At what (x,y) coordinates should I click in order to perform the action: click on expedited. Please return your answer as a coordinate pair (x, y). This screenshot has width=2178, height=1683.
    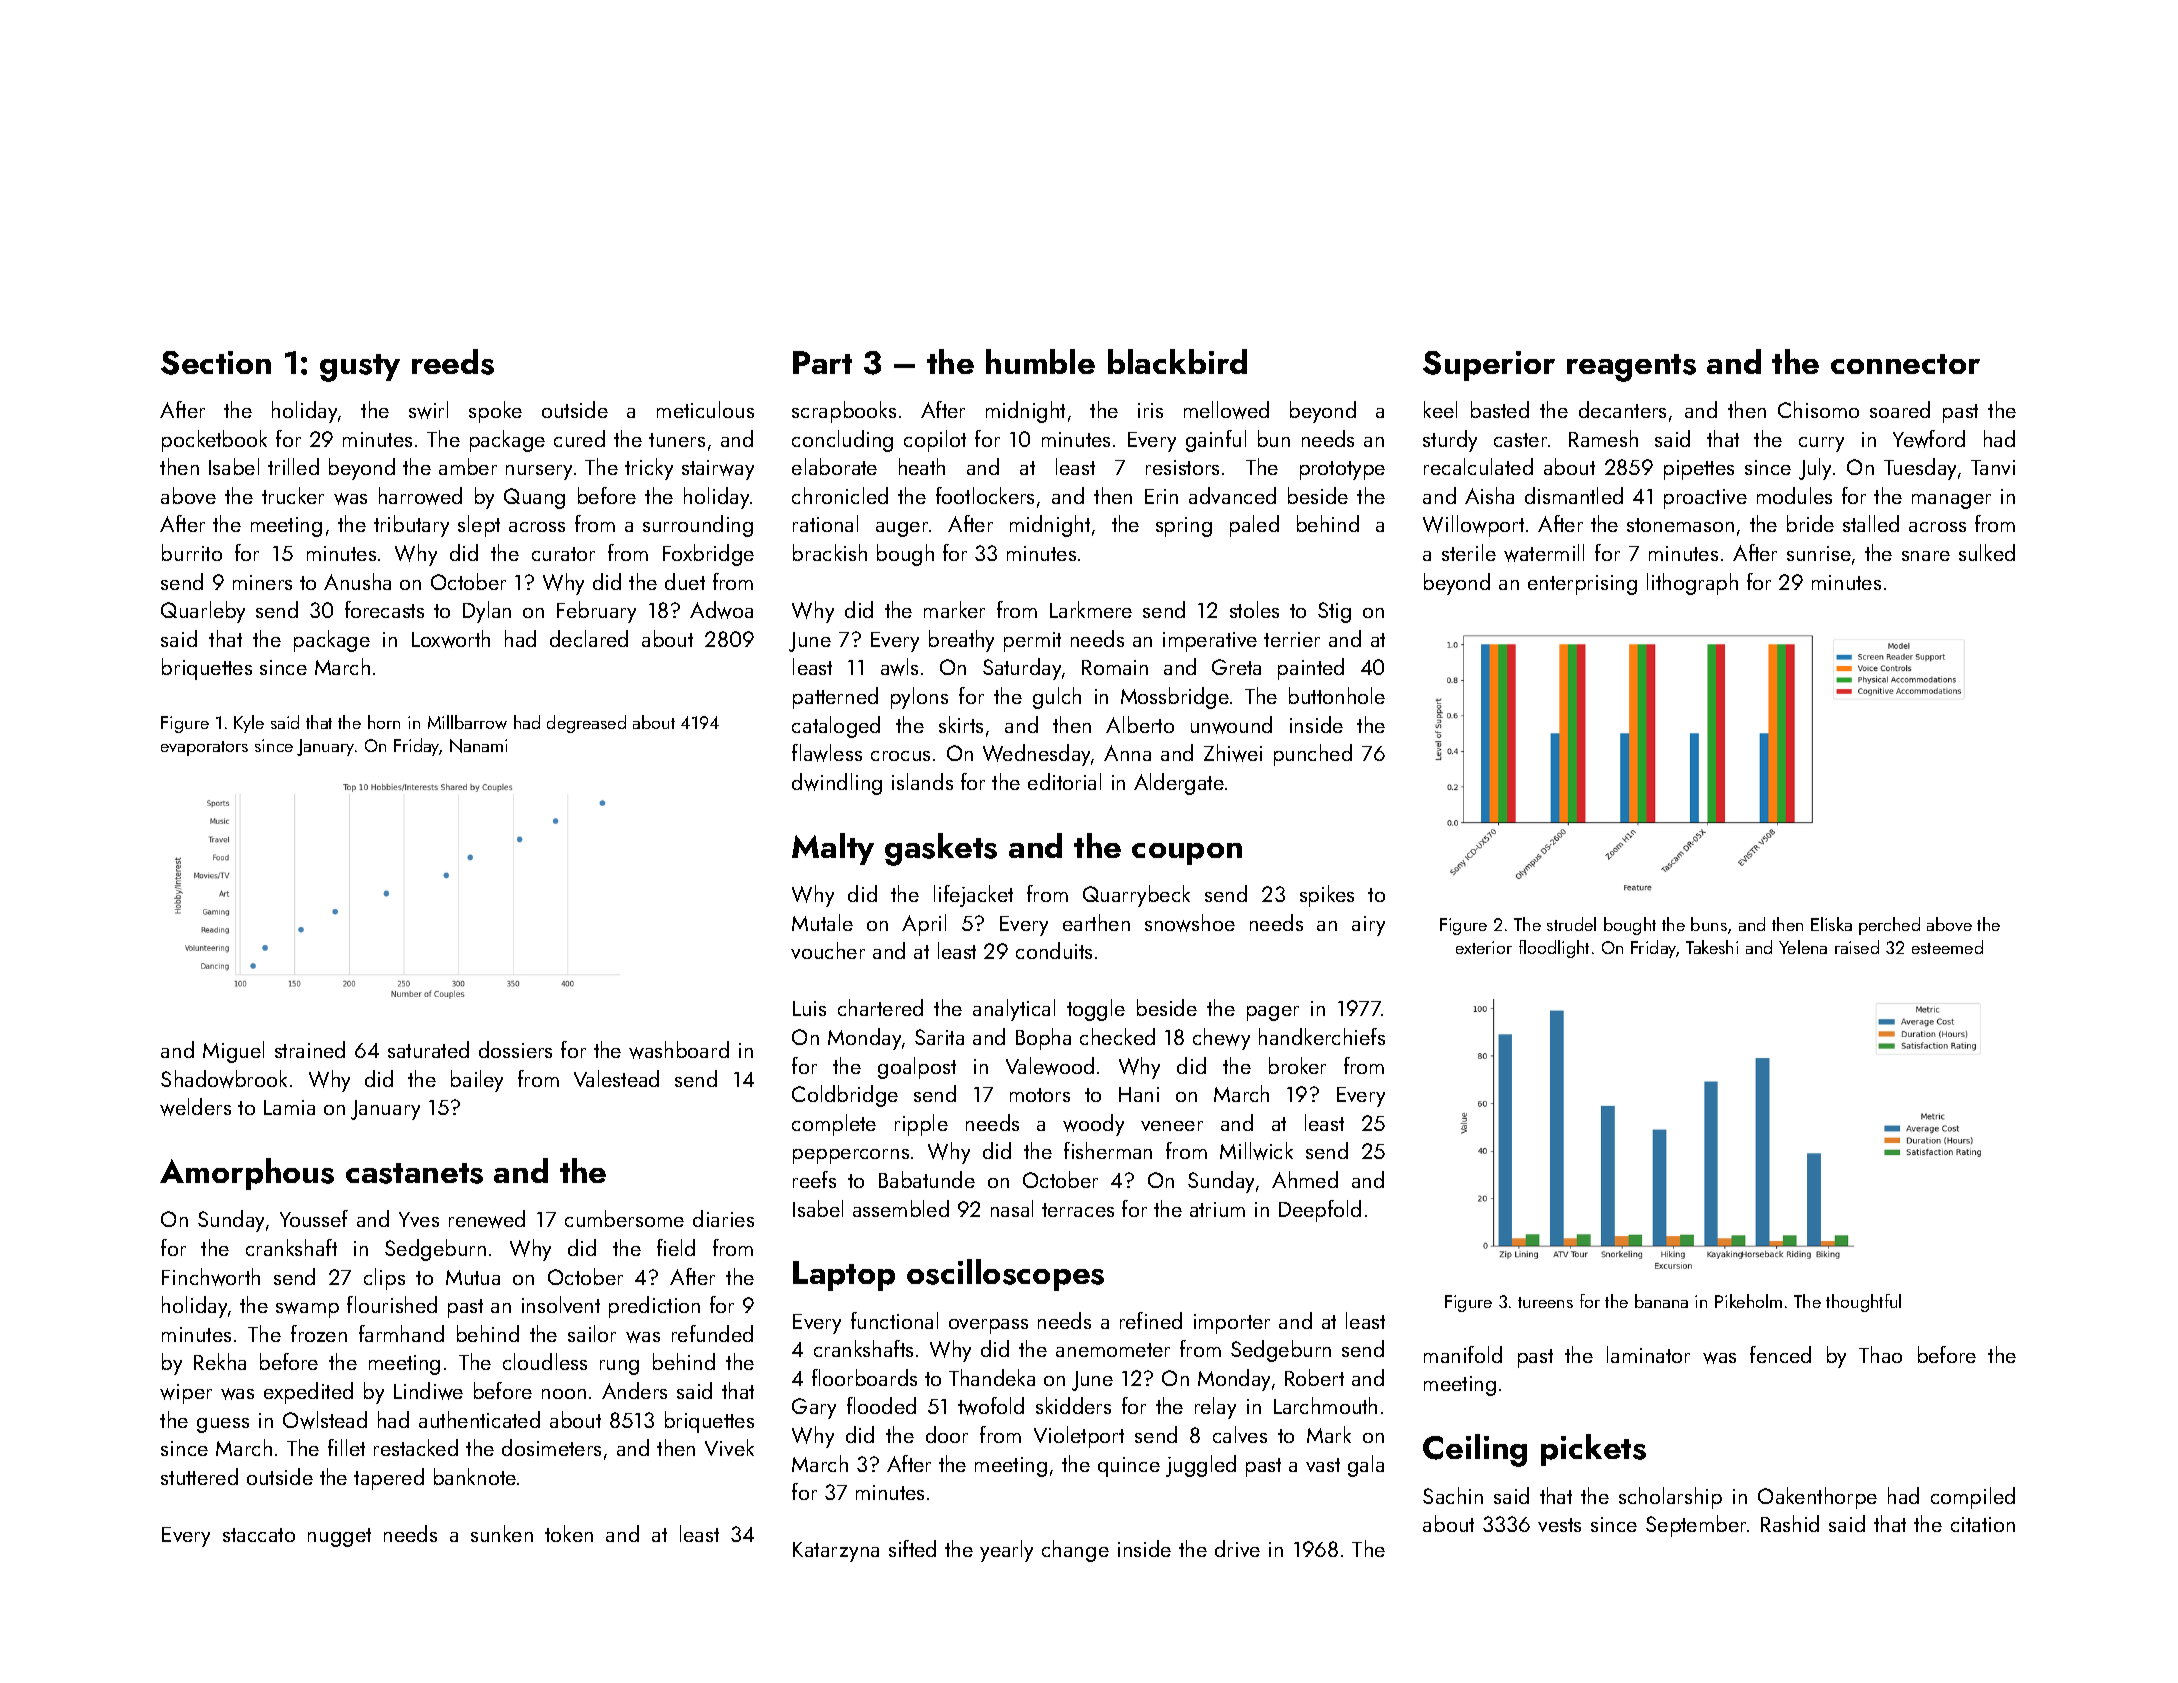
    Looking at the image, I should click on (308, 1393).
